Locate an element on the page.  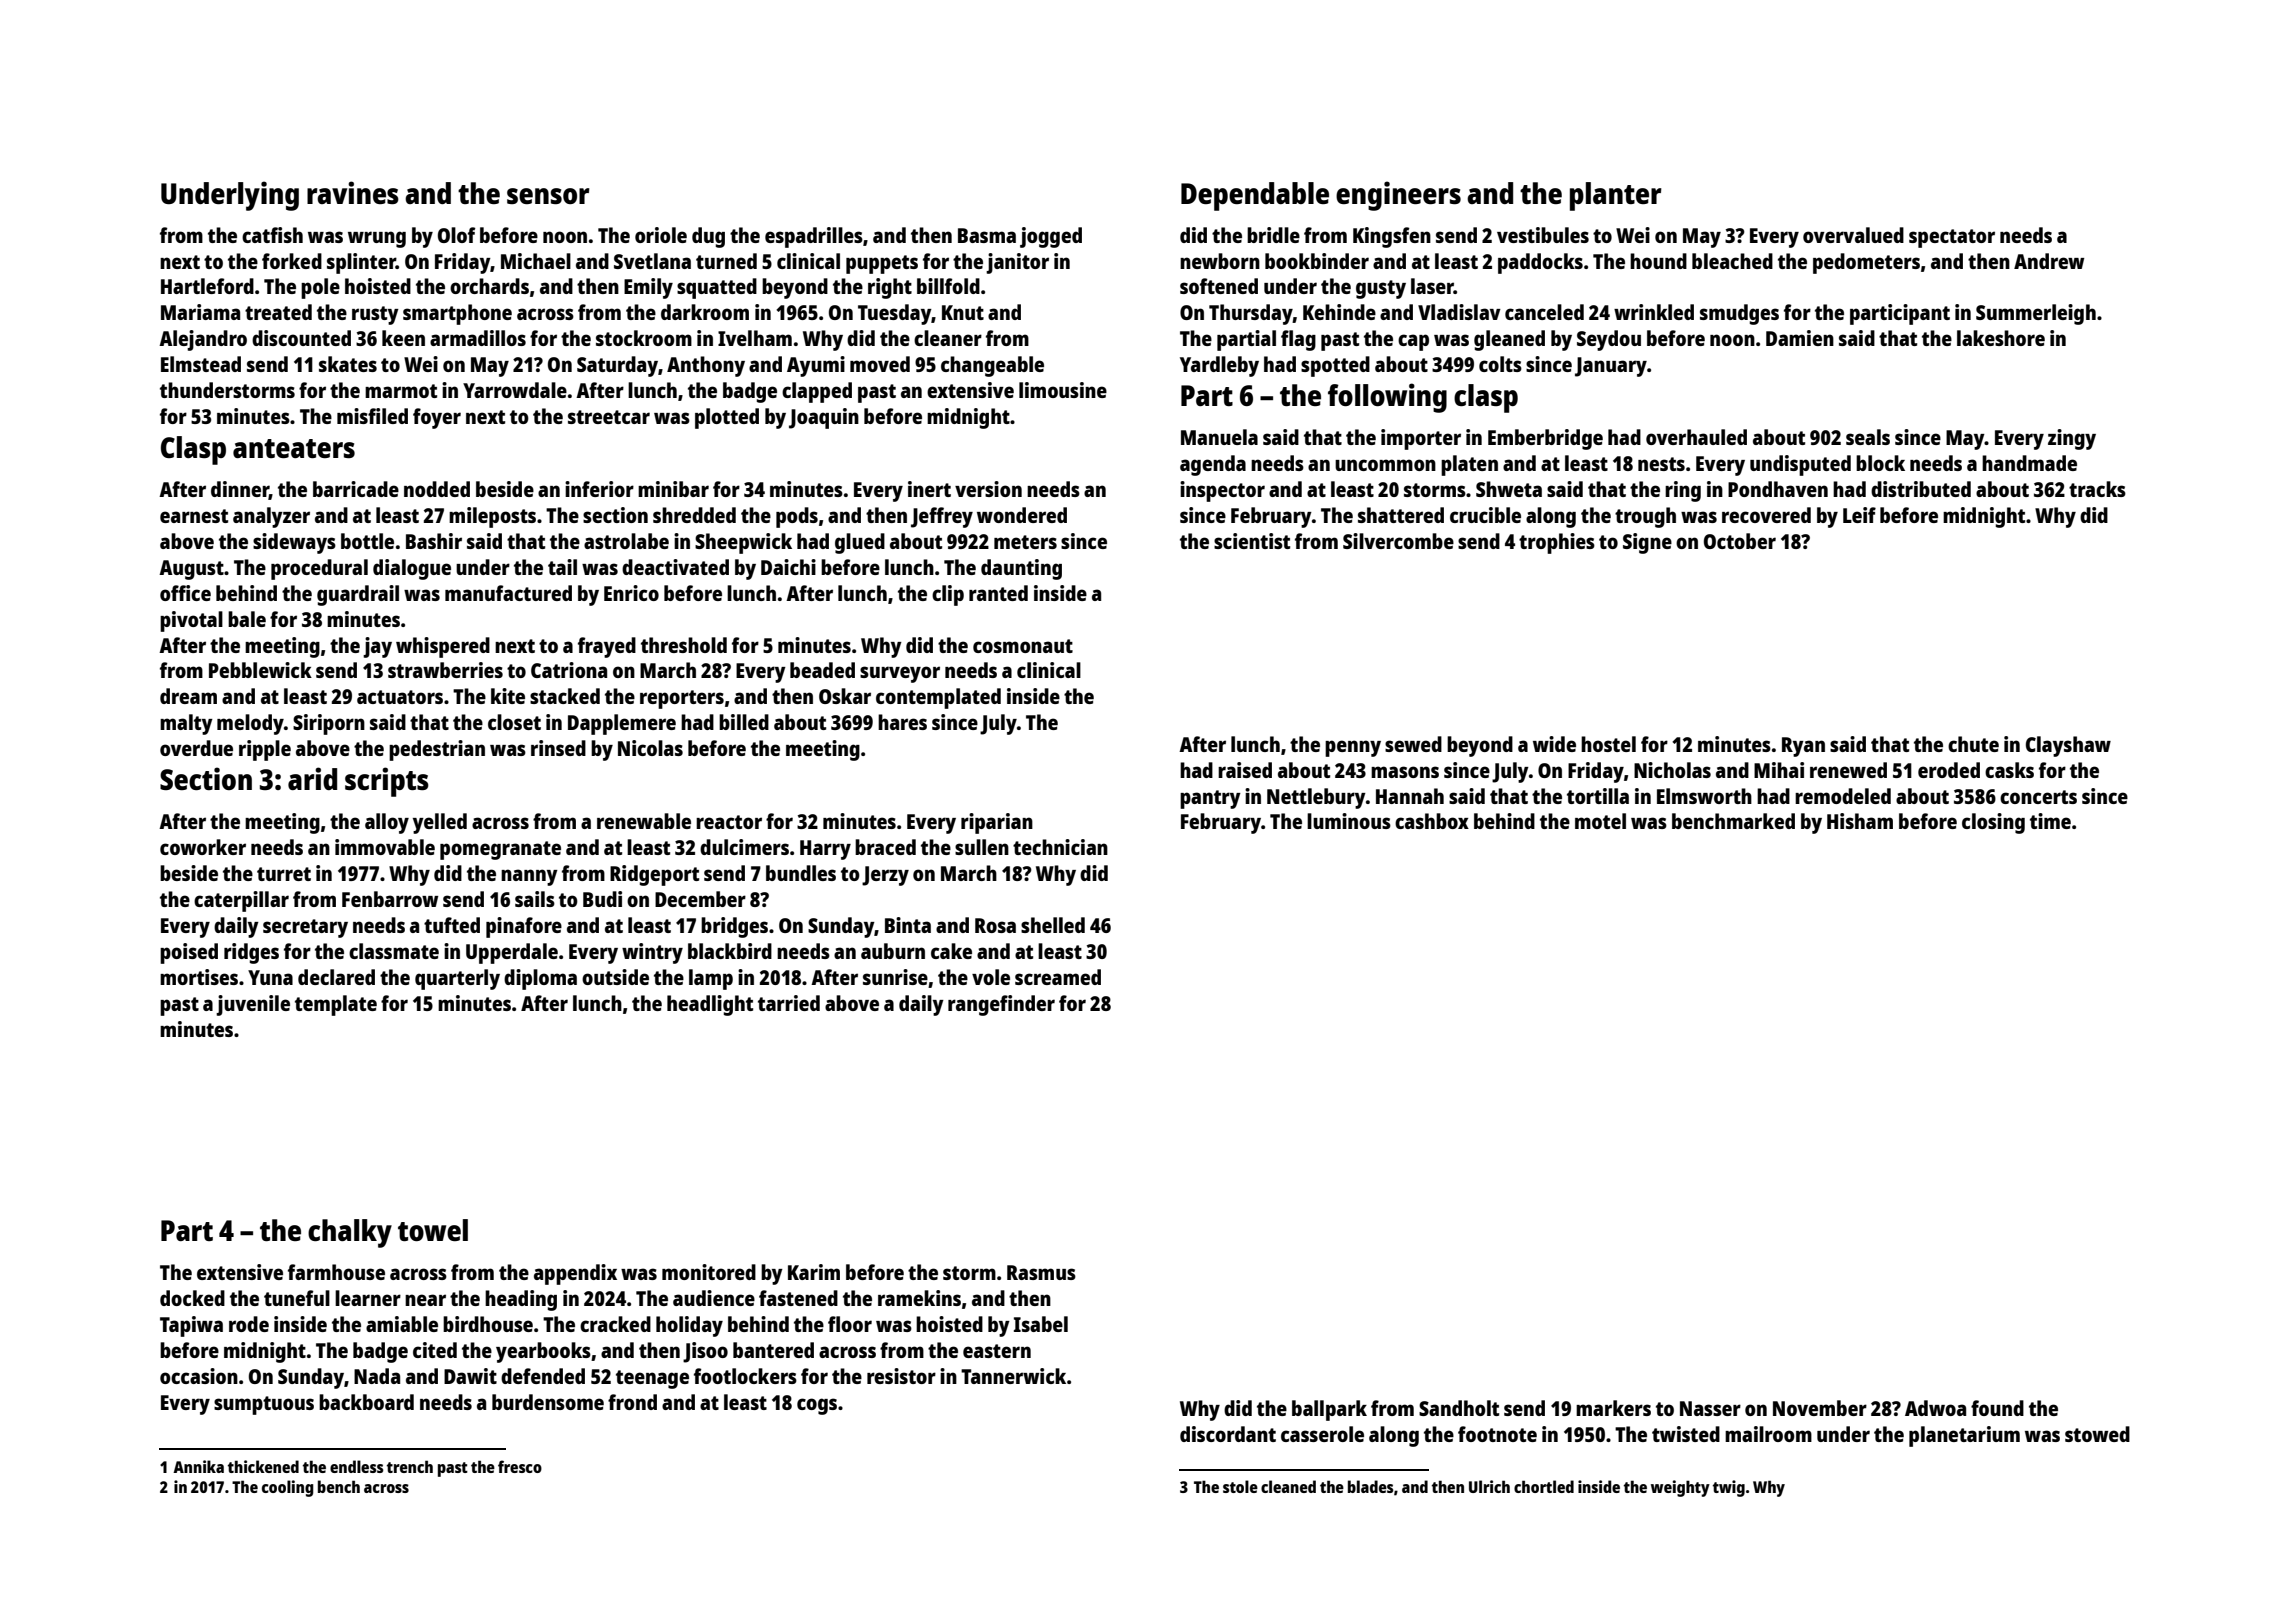
frond is located at coordinates (632, 1402).
